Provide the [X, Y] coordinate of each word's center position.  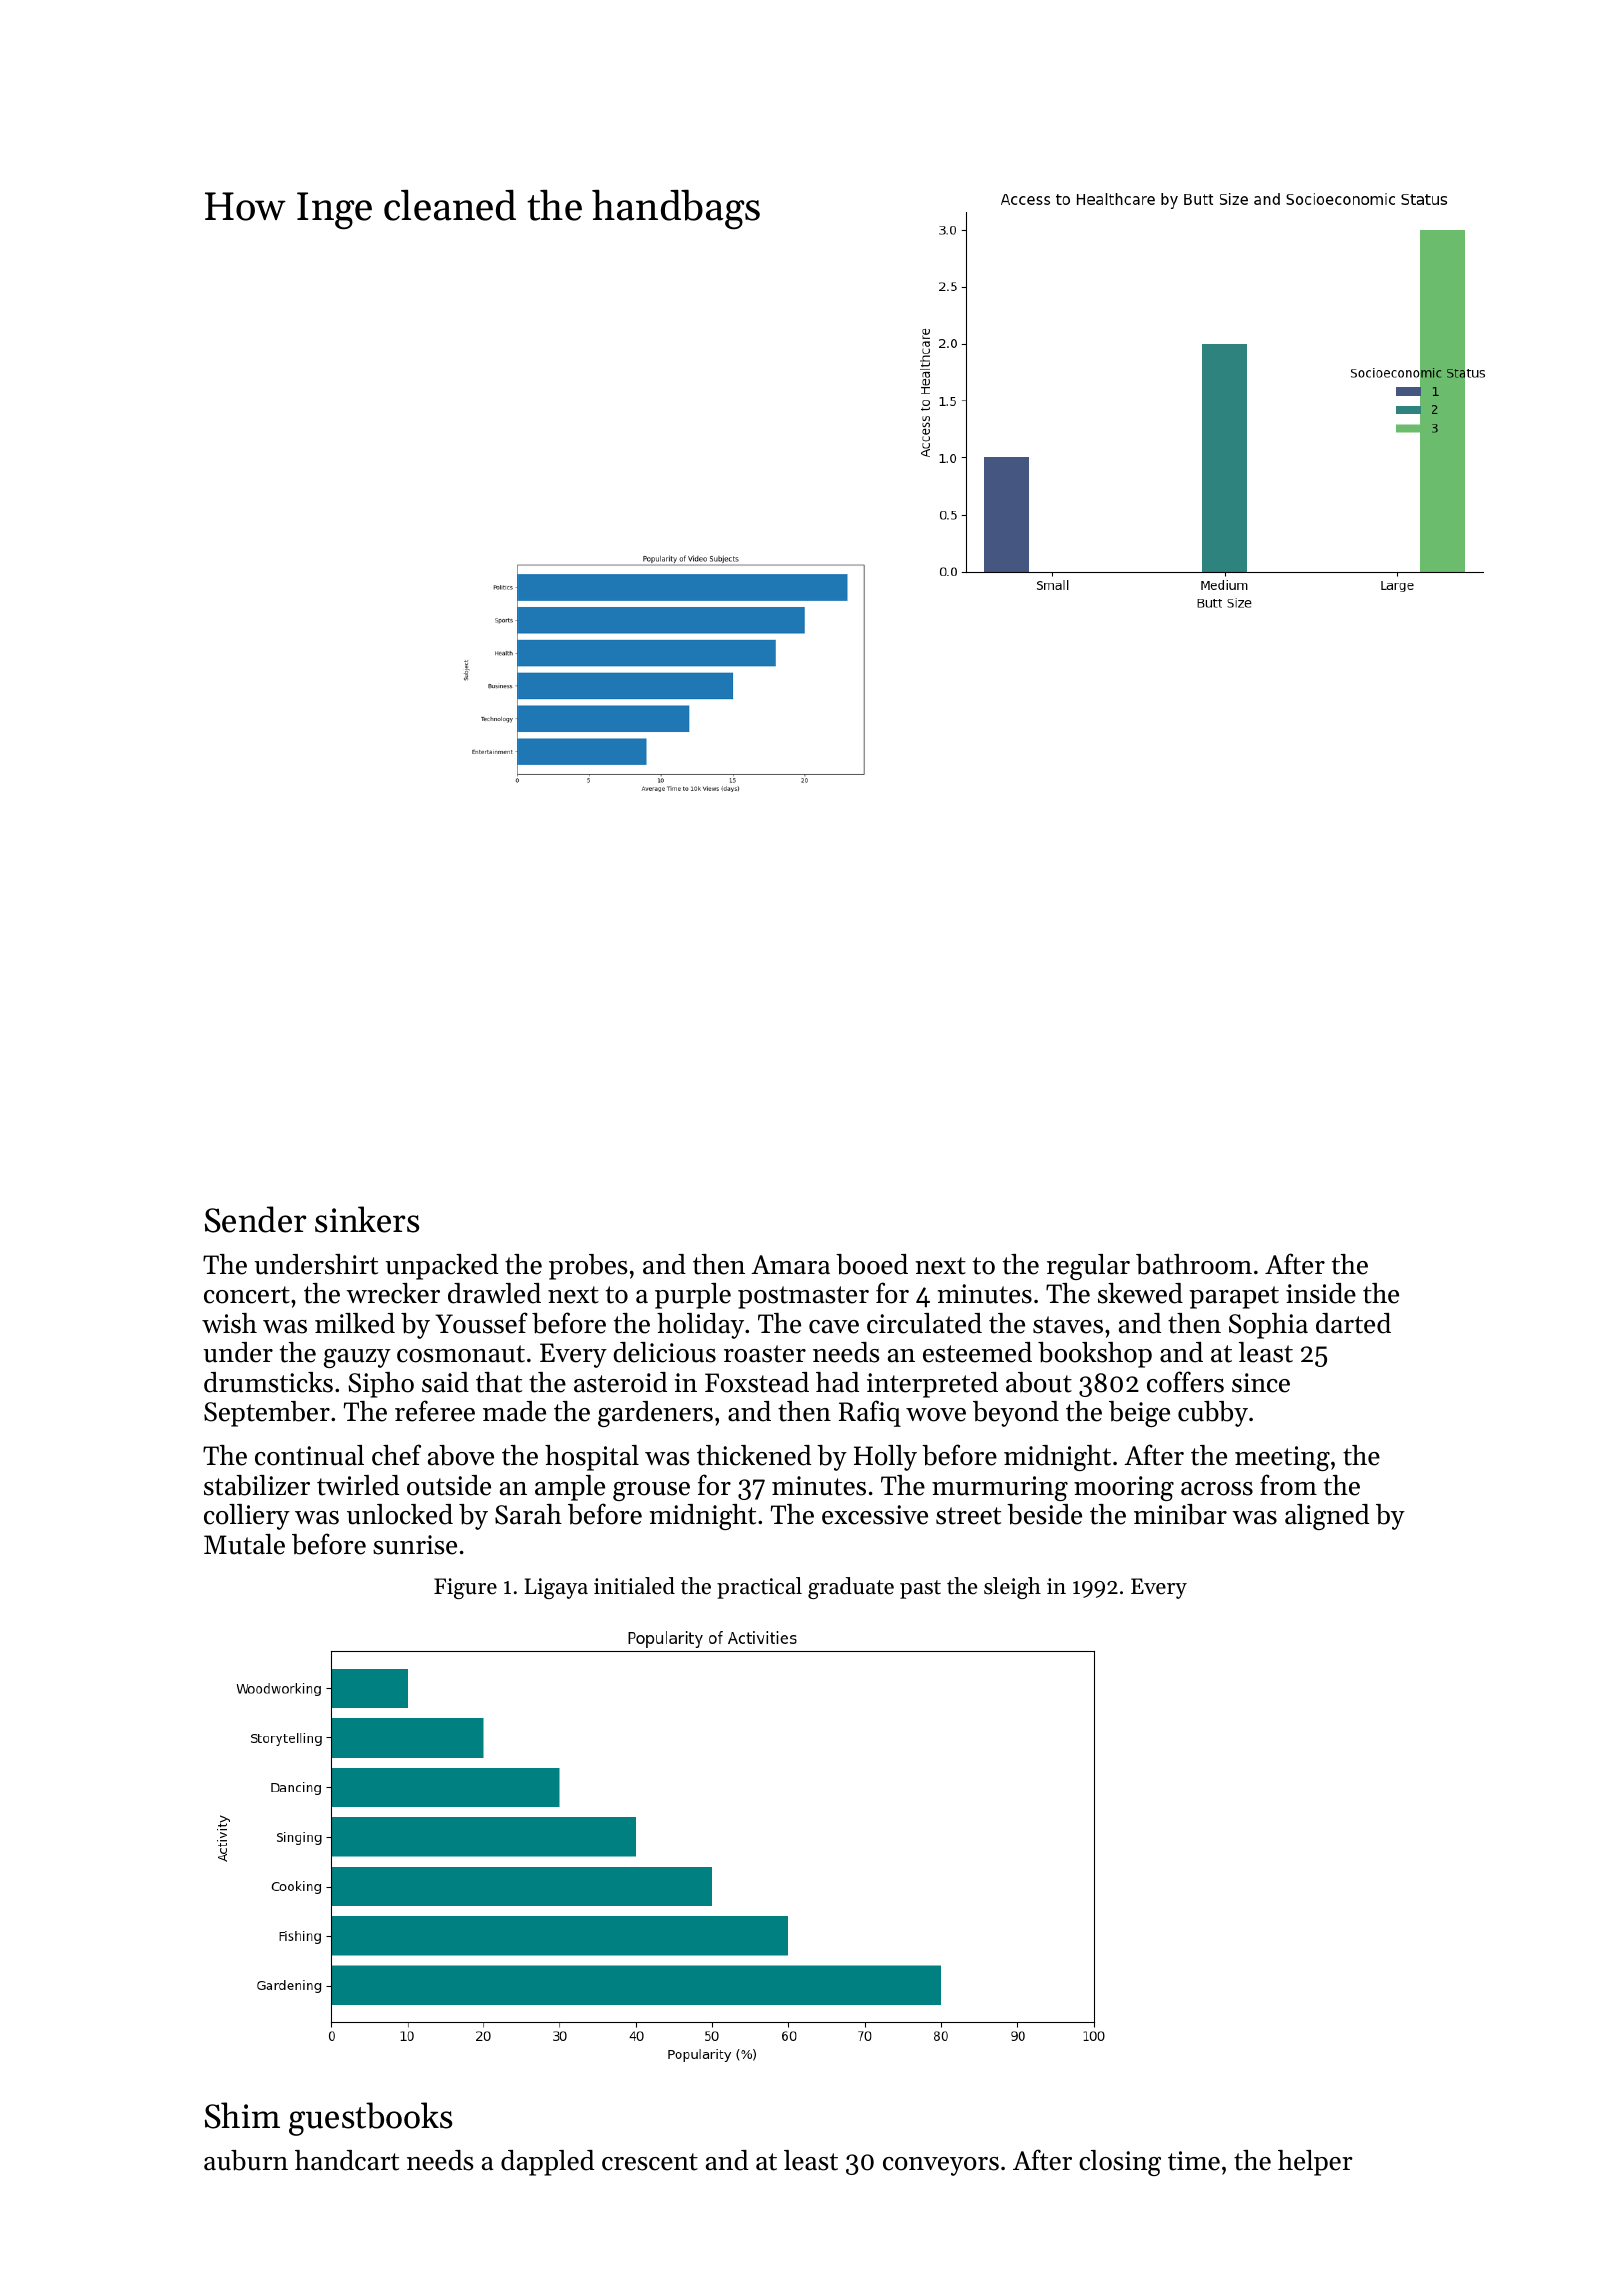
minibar [1180, 1514]
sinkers [367, 1219]
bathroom [1194, 1264]
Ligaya [556, 1588]
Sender [256, 1219]
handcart [347, 2160]
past [920, 1589]
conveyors [941, 2166]
